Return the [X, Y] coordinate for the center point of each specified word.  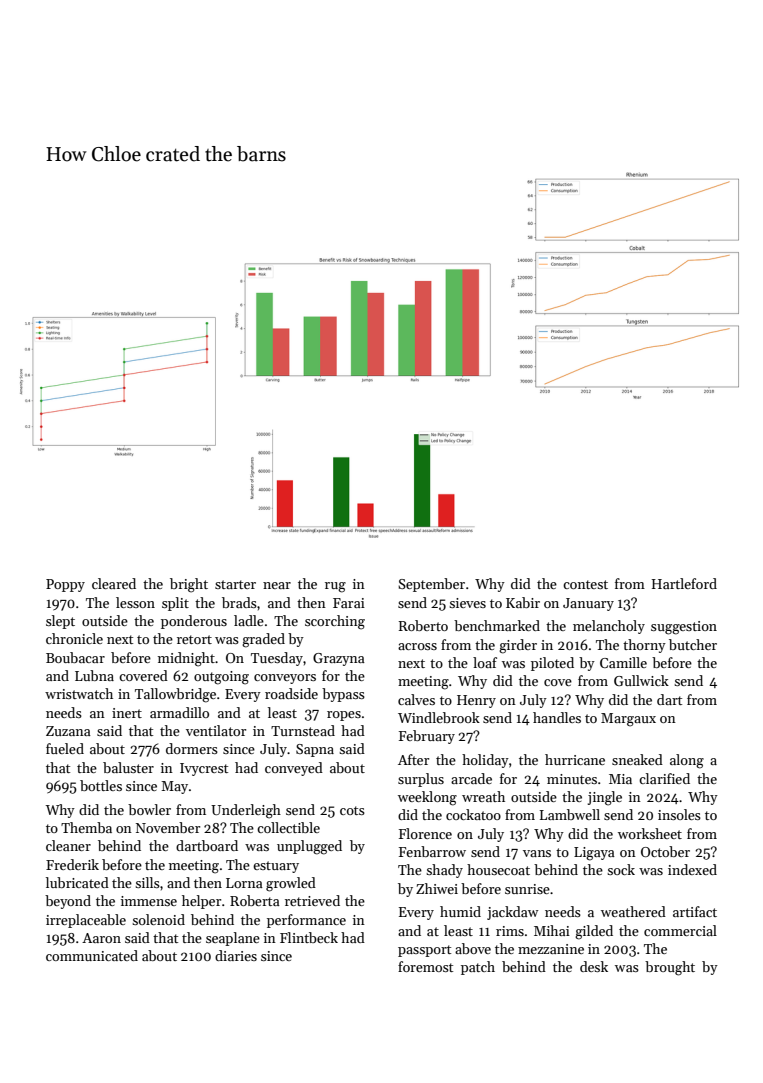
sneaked [637, 759]
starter [235, 584]
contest [585, 584]
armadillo [179, 712]
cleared [114, 583]
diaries [236, 955]
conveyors [285, 679]
